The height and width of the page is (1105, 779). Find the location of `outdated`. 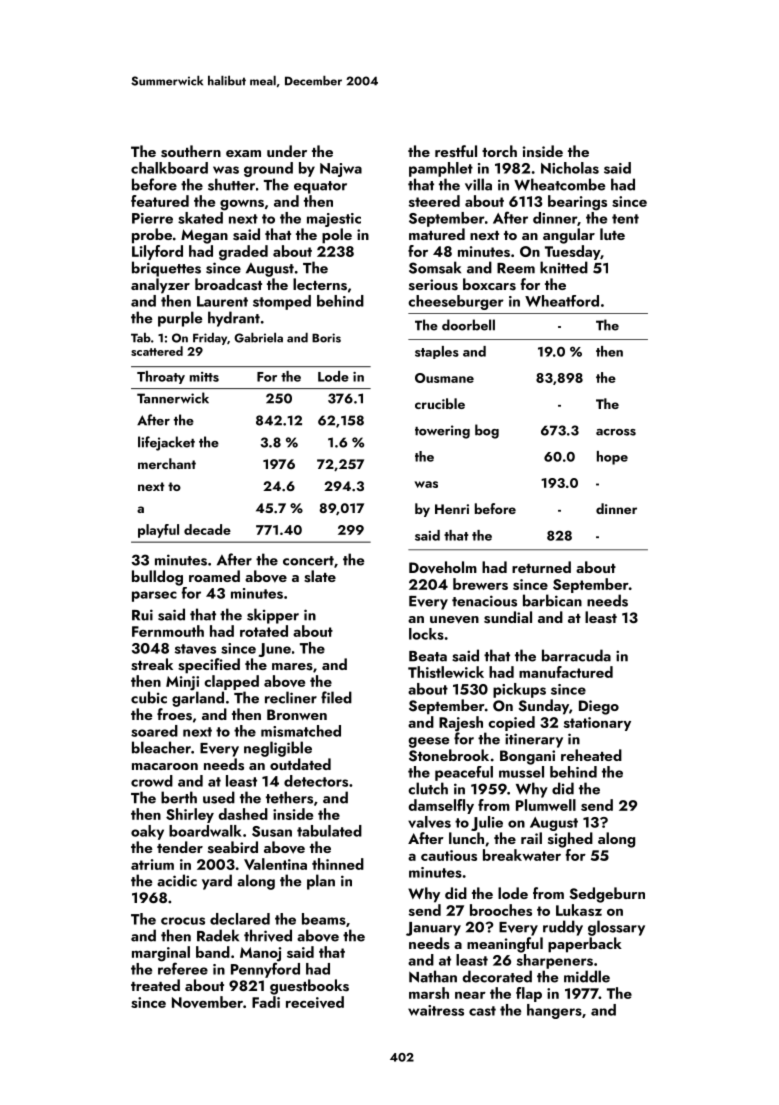

outdated is located at coordinates (300, 764).
